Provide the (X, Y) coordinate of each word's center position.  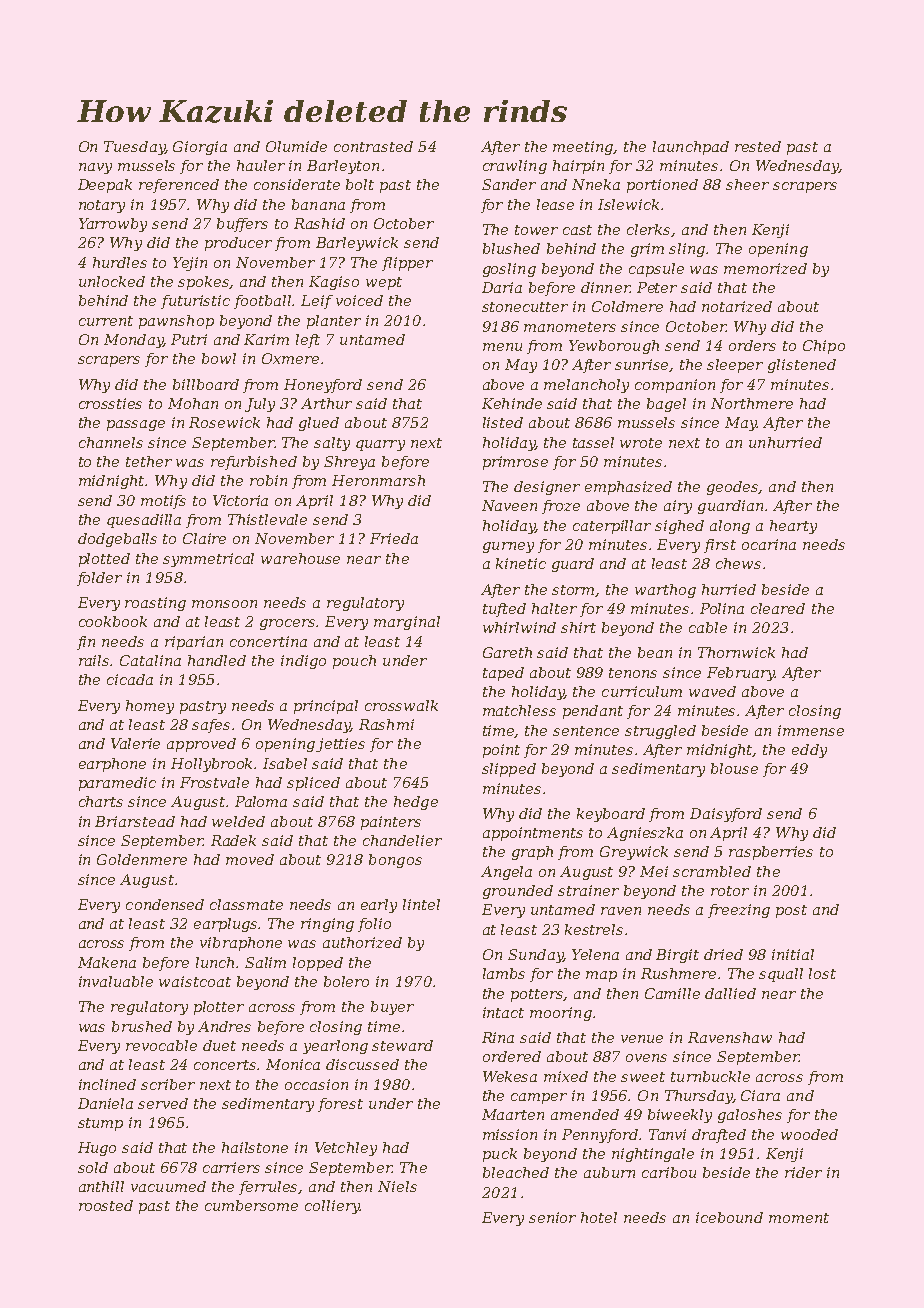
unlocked (112, 281)
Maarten (513, 1114)
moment (799, 1218)
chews (738, 563)
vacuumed (168, 1186)
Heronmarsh (378, 480)
